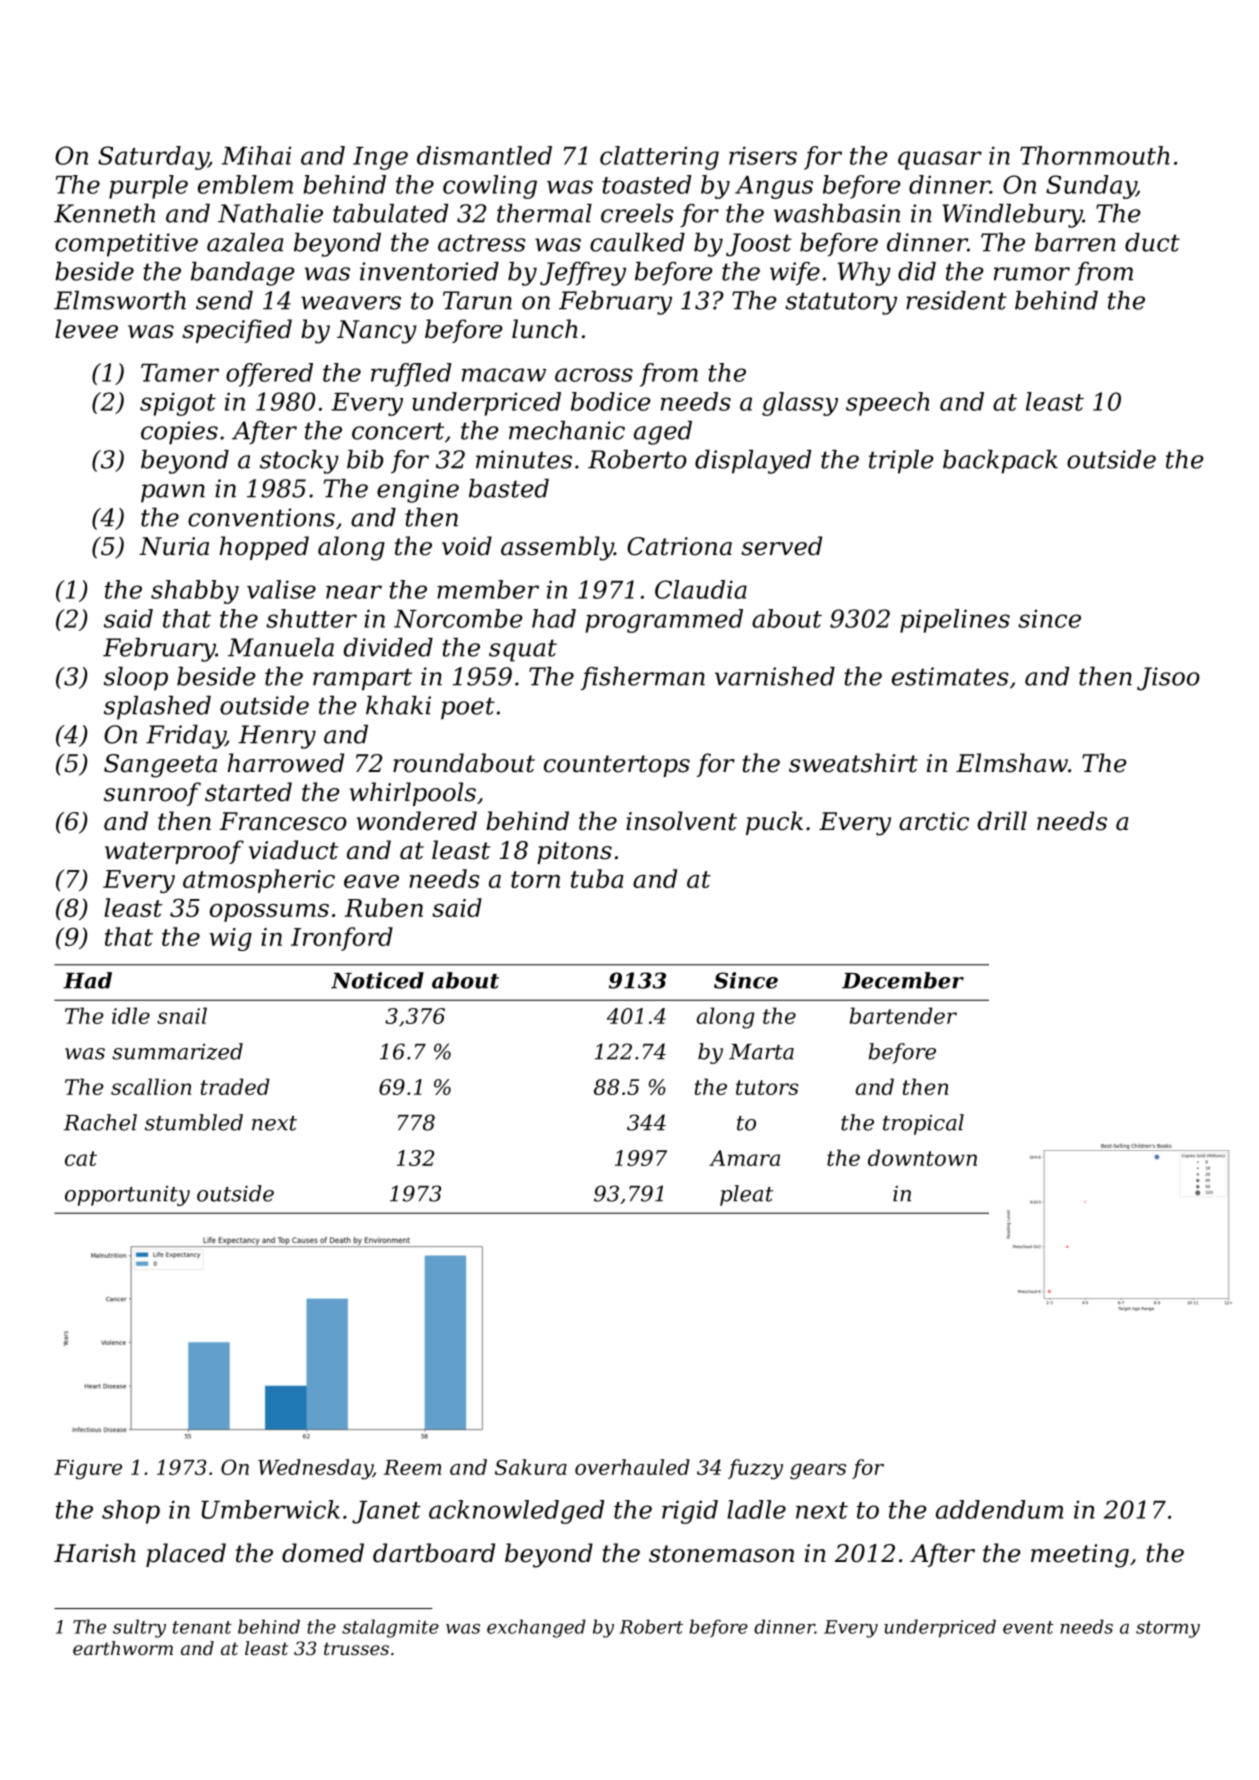 The image size is (1259, 1780). What do you see at coordinates (283, 821) in the document?
I see `Francesco` at bounding box center [283, 821].
